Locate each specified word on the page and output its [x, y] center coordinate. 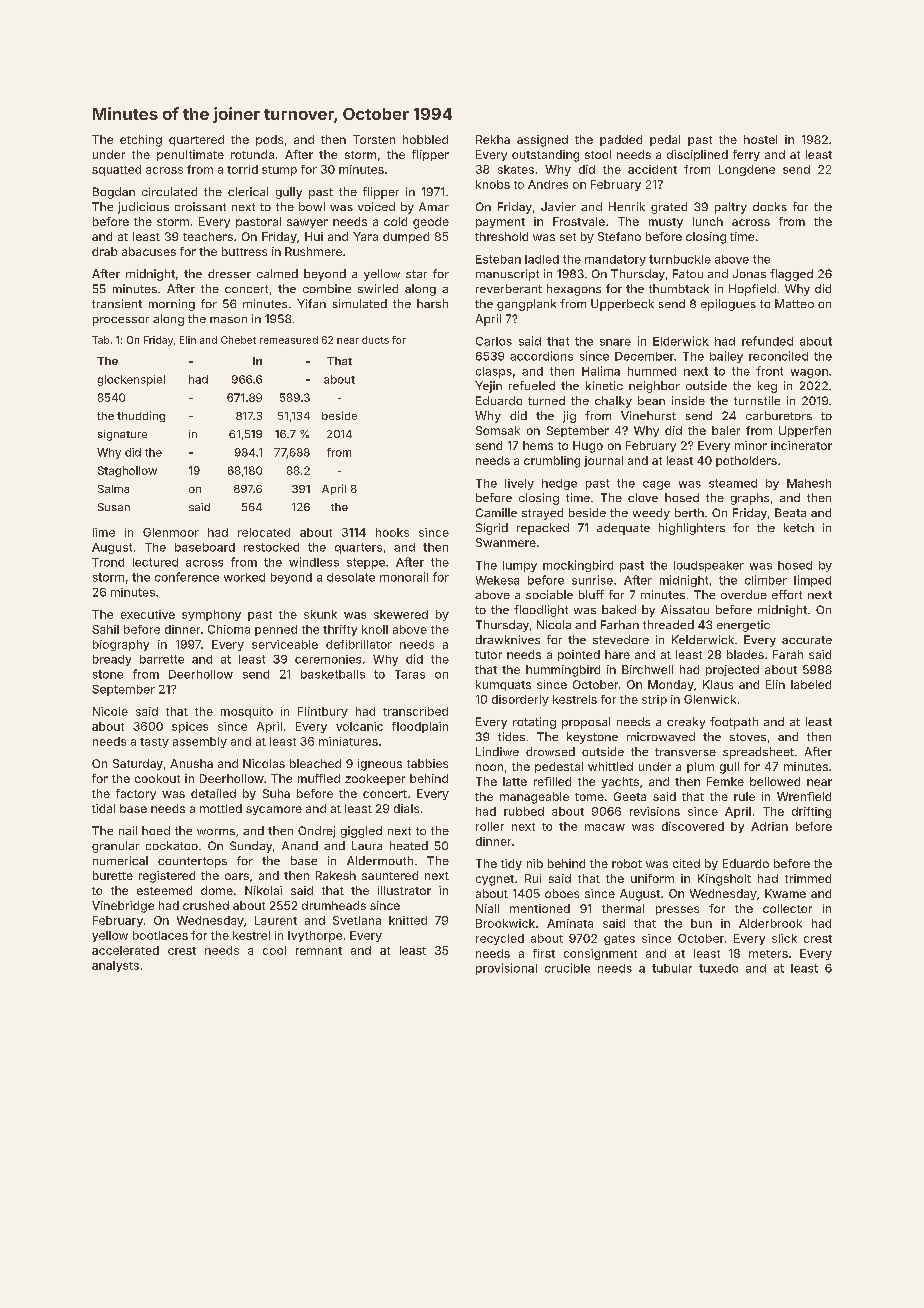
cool [274, 950]
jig [569, 417]
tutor [488, 655]
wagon [809, 373]
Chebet [238, 340]
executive [148, 614]
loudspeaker [709, 566]
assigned [542, 141]
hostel [760, 139]
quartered [196, 140]
